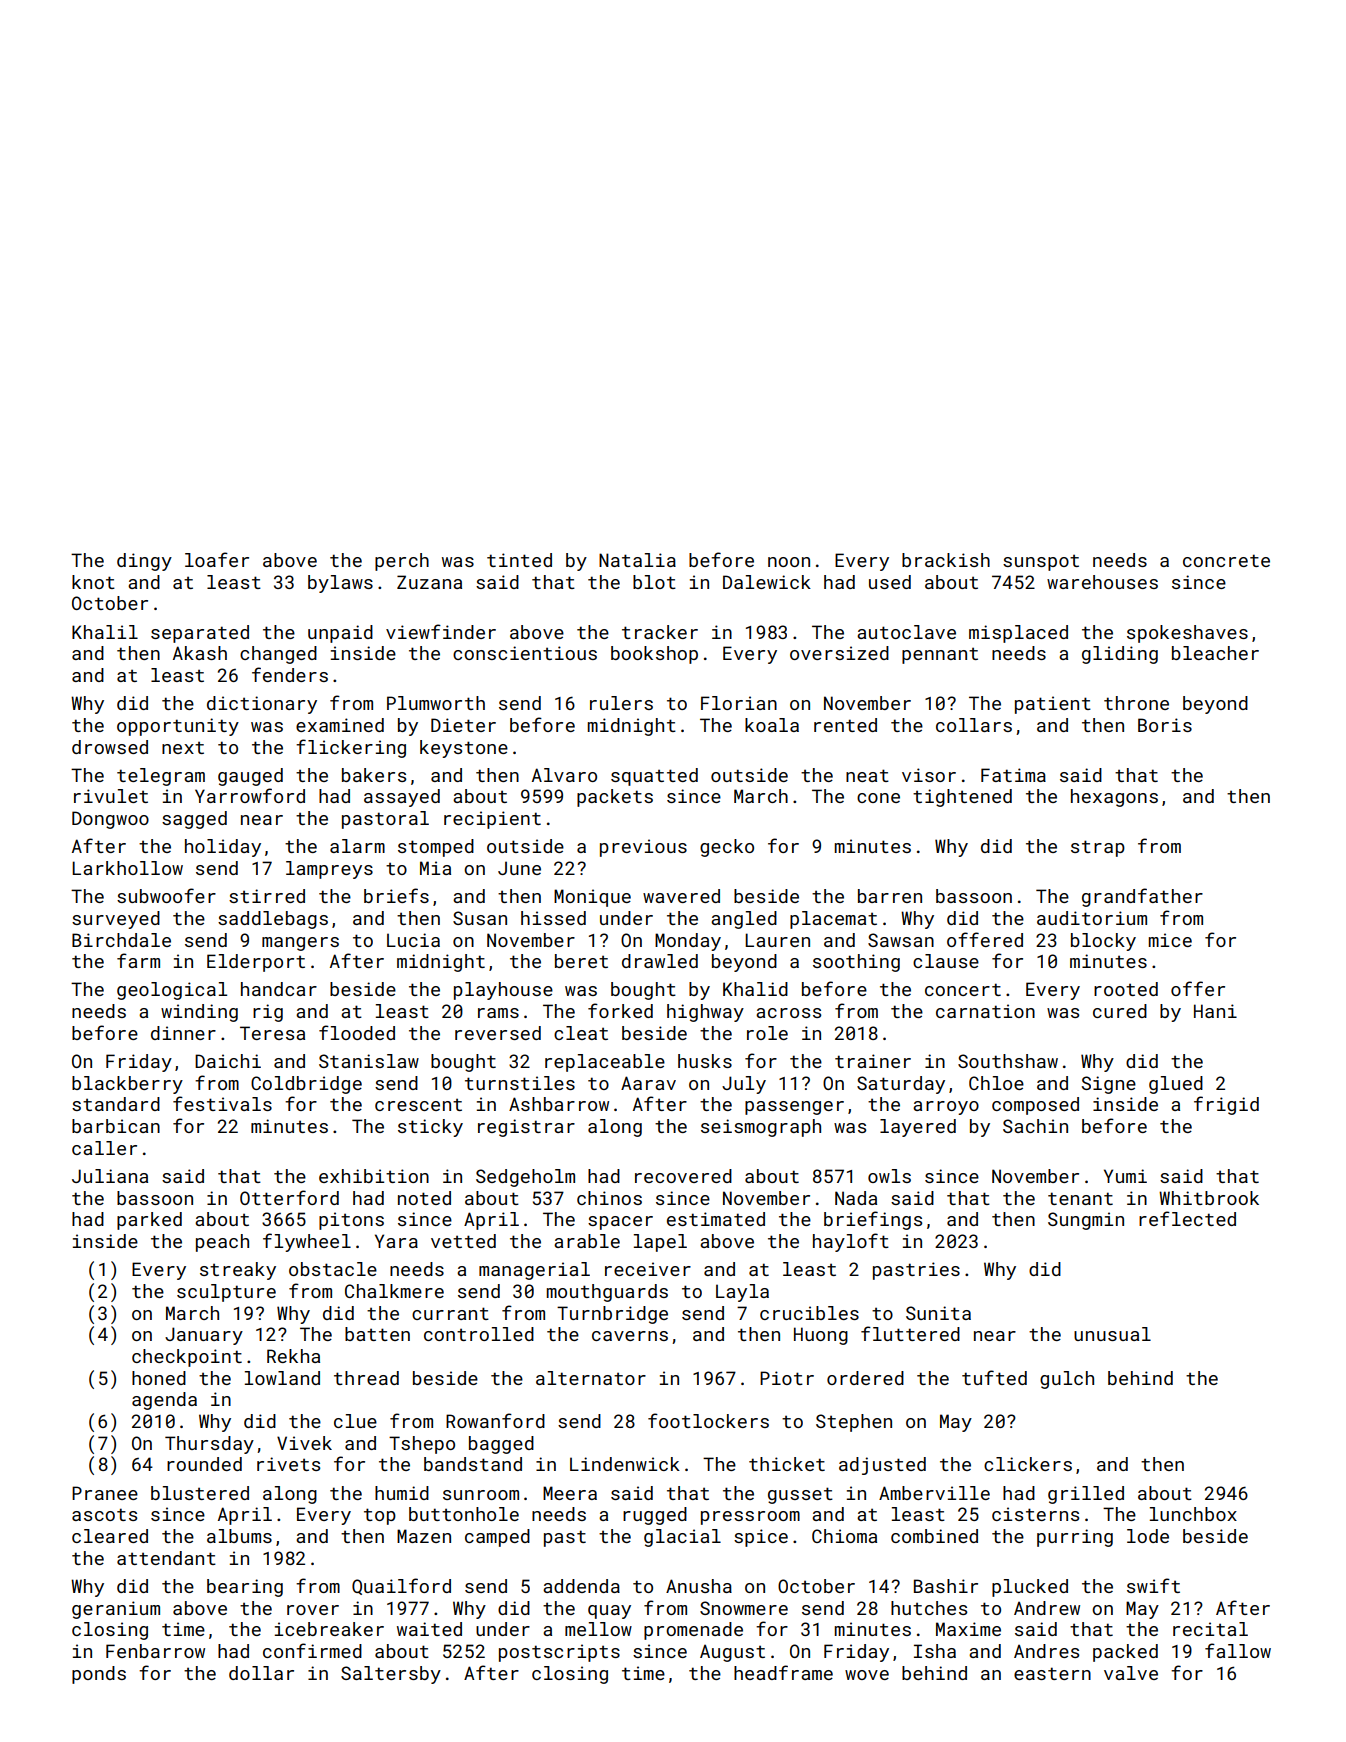 This document has height=1742, width=1346. Describe the element at coordinates (630, 1336) in the document. I see `caverns` at that location.
